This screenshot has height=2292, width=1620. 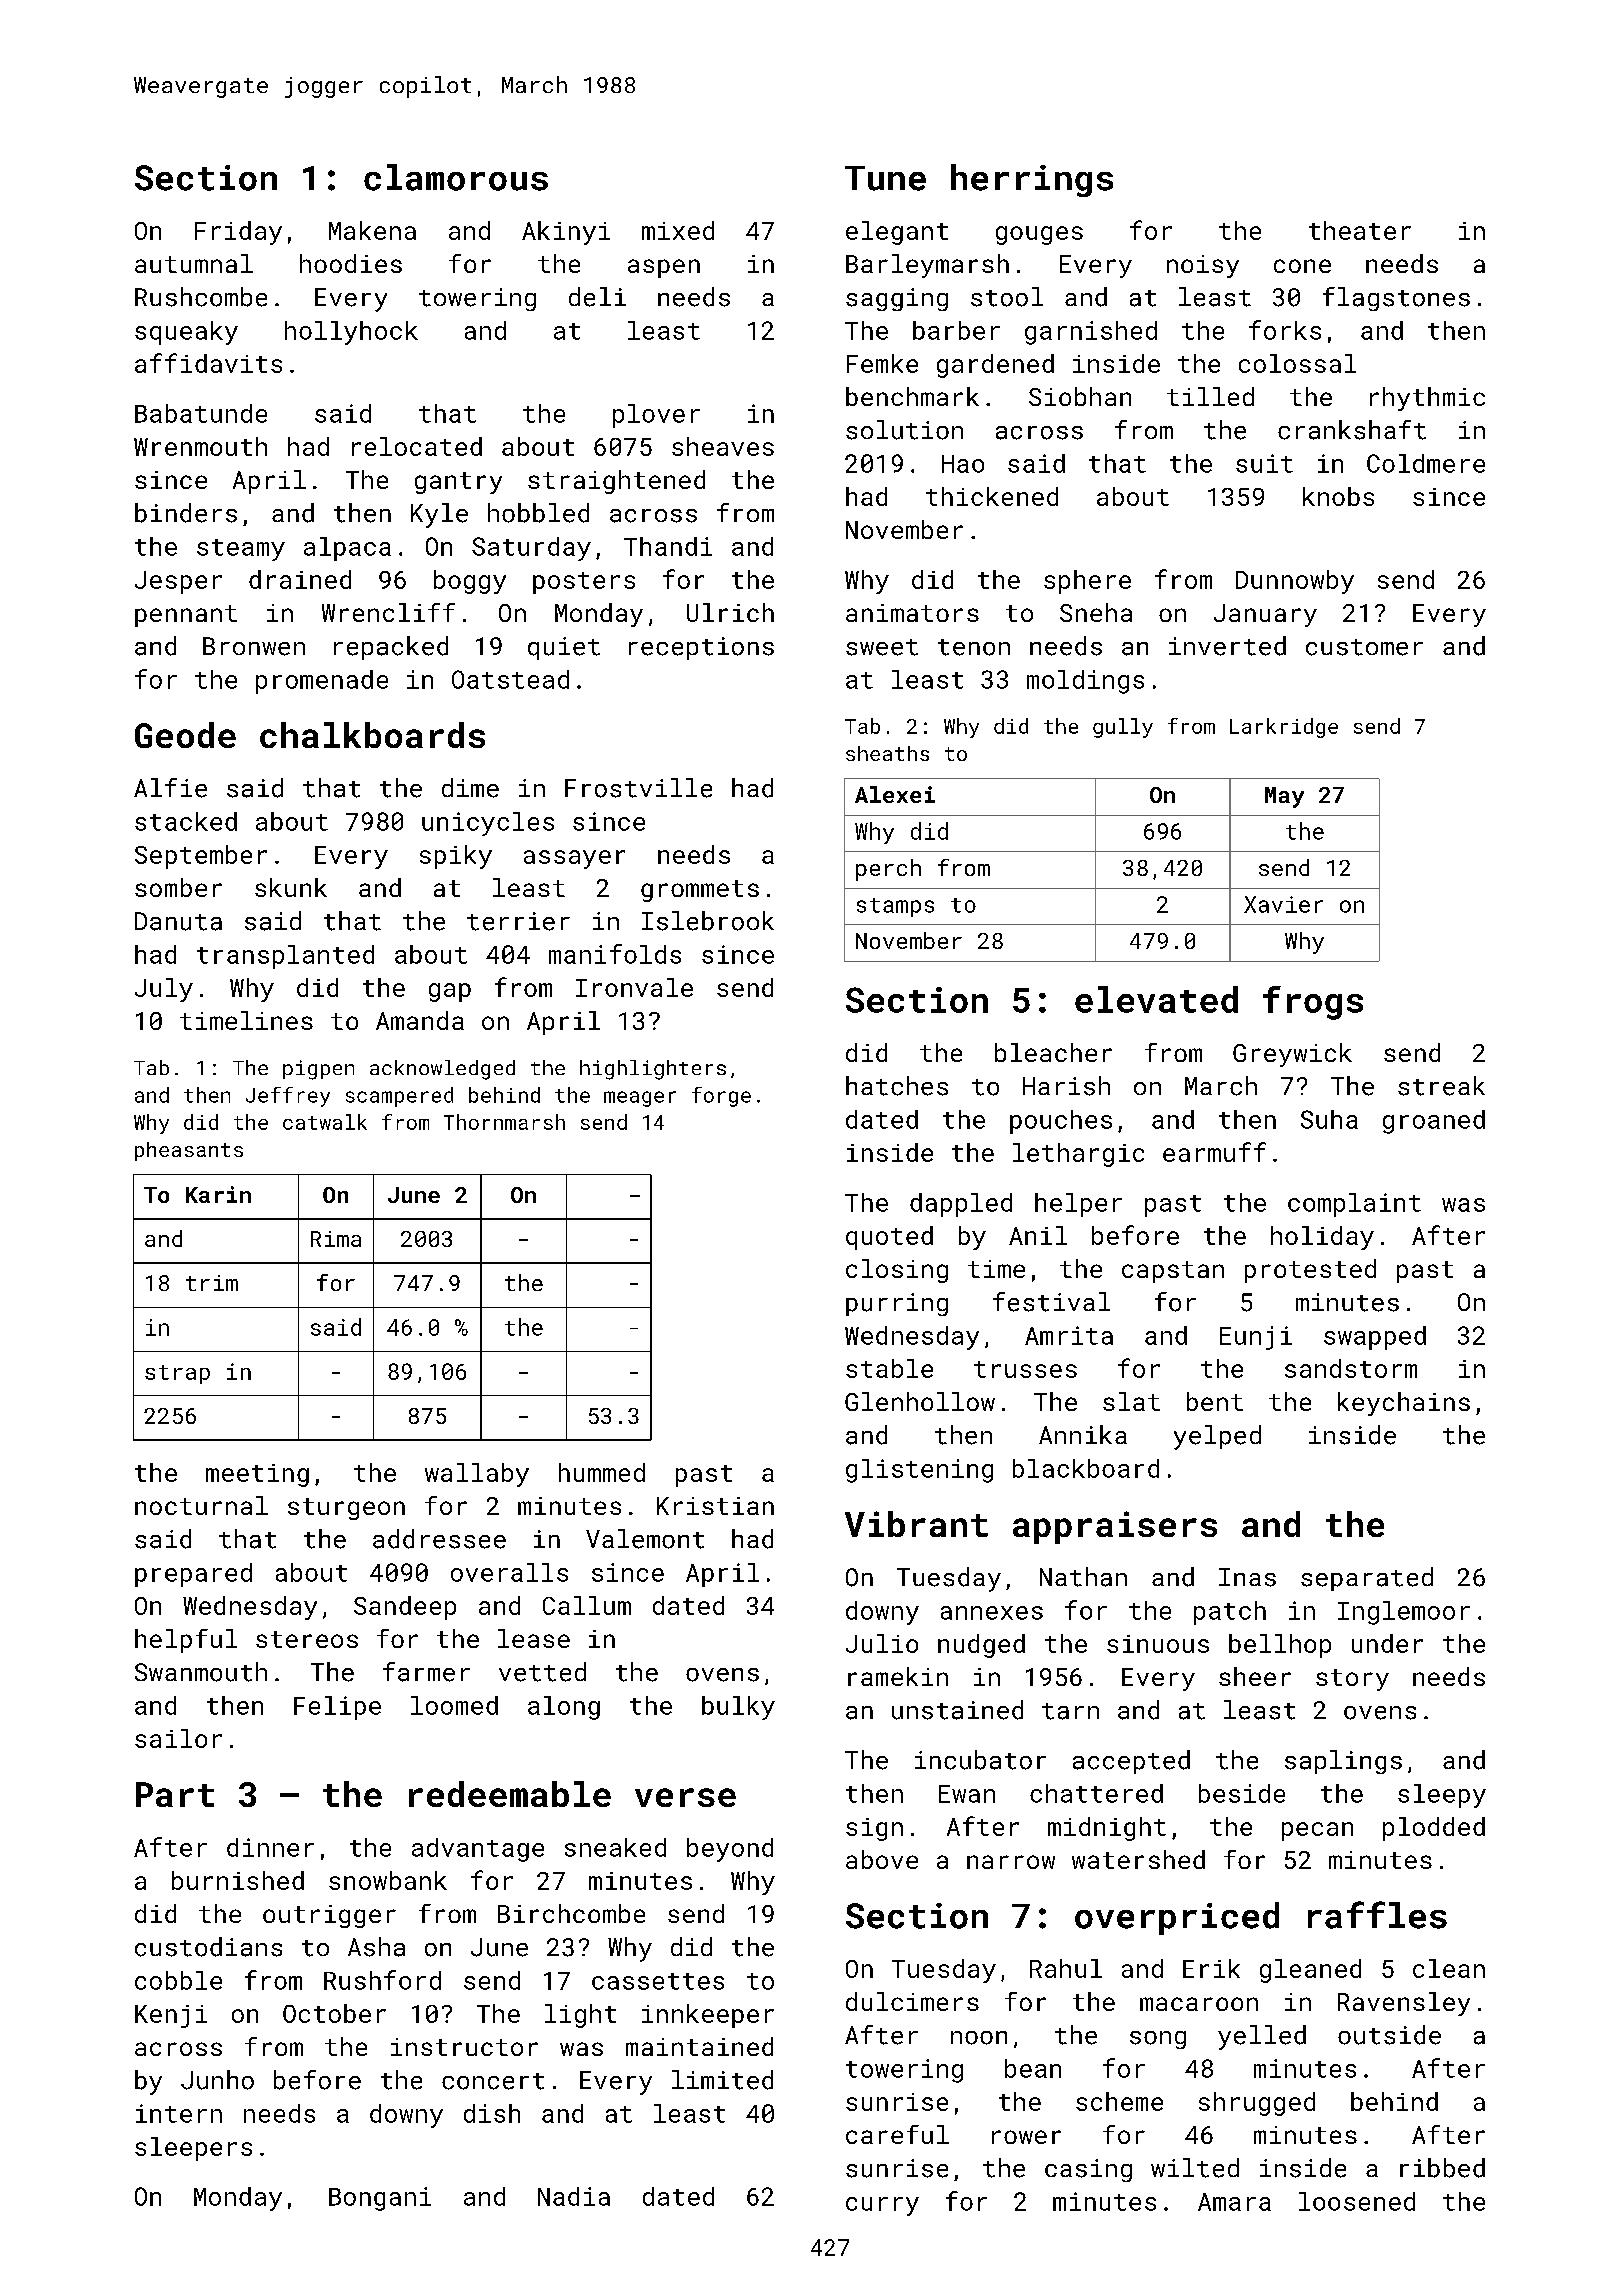 What do you see at coordinates (376, 1947) in the screenshot?
I see `Asha` at bounding box center [376, 1947].
